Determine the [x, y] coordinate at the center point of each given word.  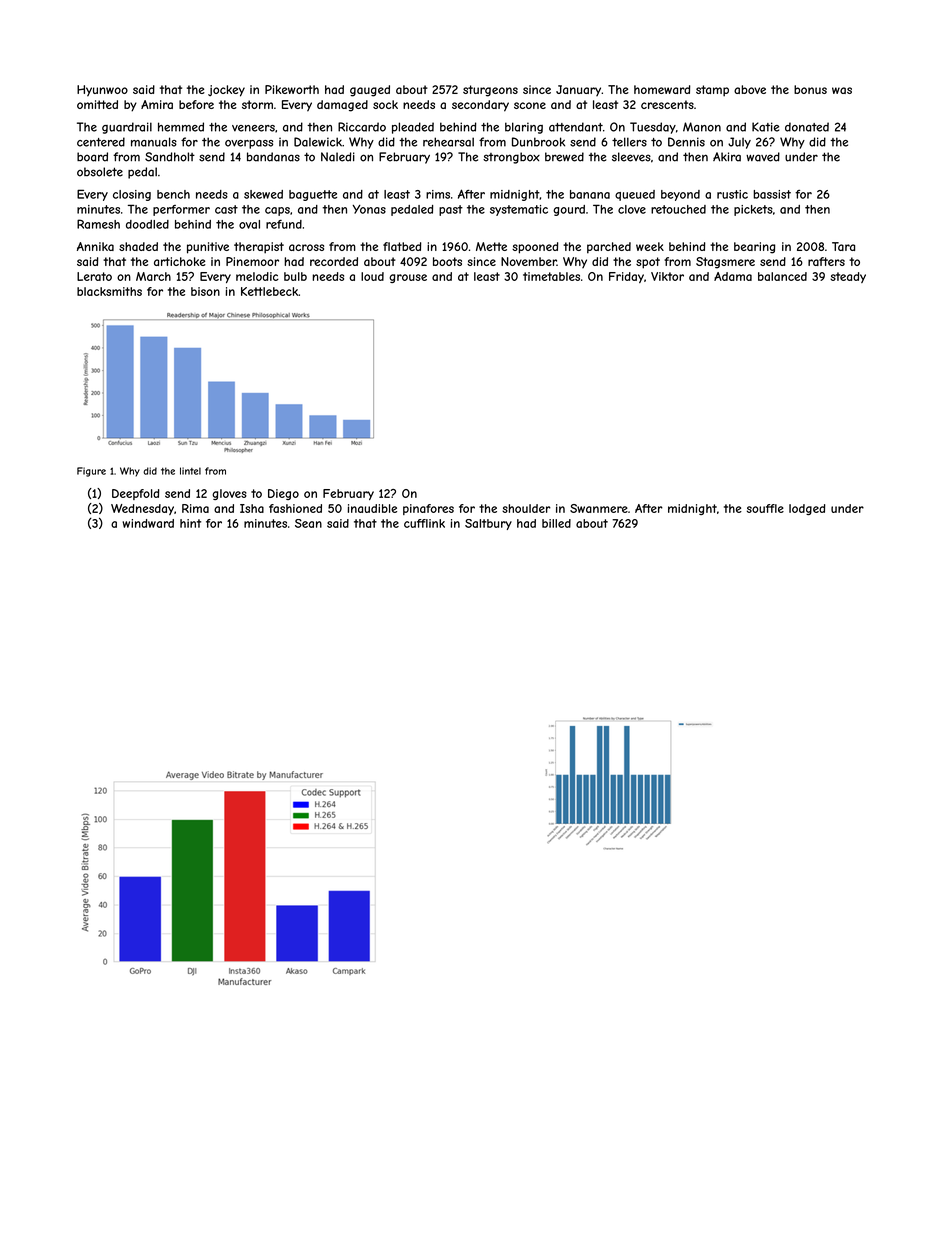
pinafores [428, 509]
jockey [226, 91]
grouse [408, 278]
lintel [190, 471]
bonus [810, 89]
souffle [765, 508]
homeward [662, 89]
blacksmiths [109, 291]
